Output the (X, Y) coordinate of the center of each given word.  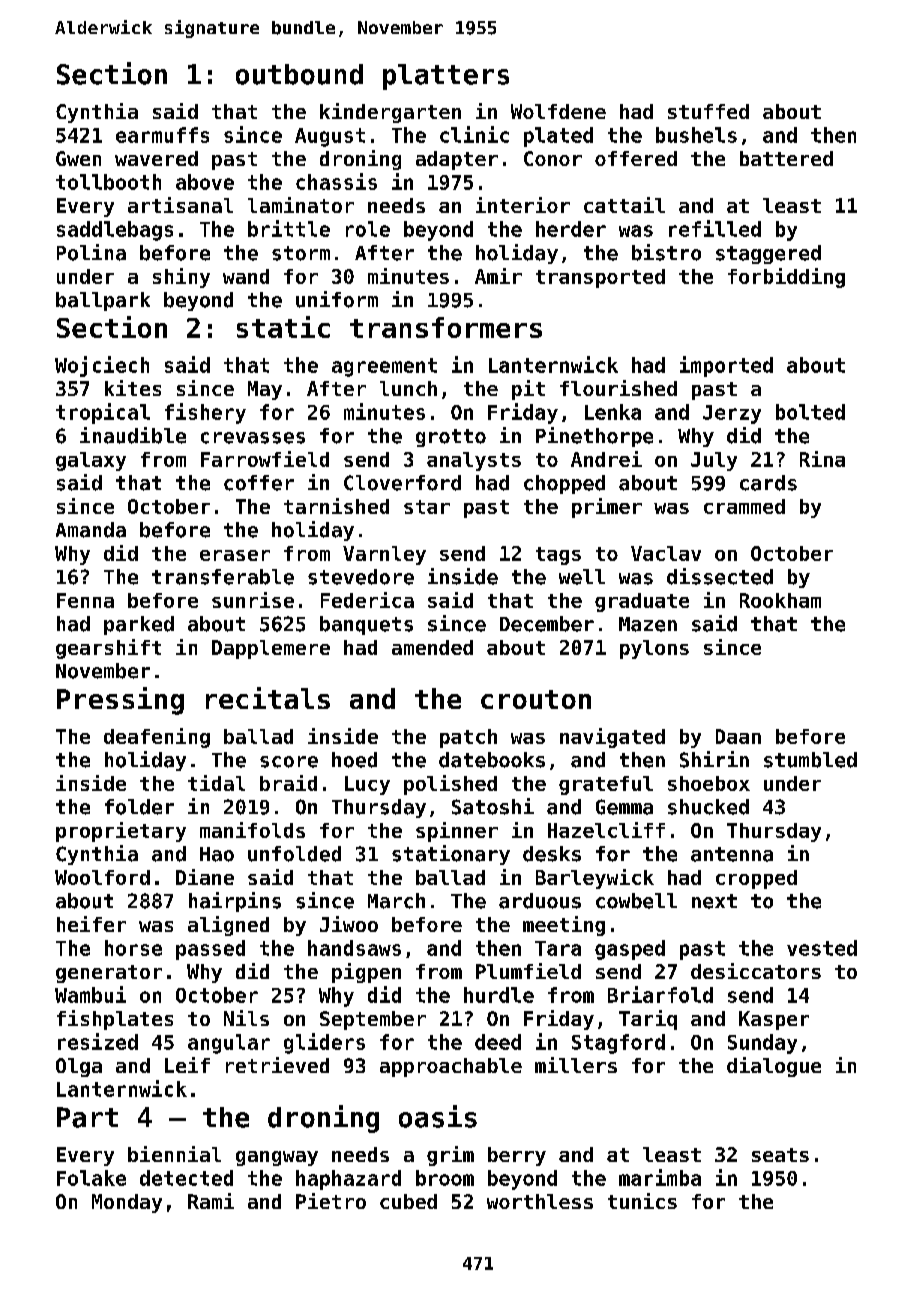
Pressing (120, 701)
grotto (451, 438)
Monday (127, 1203)
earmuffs (162, 135)
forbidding (786, 278)
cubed (408, 1201)
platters (446, 77)
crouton (536, 699)
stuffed (708, 111)
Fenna (85, 600)
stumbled (810, 760)
